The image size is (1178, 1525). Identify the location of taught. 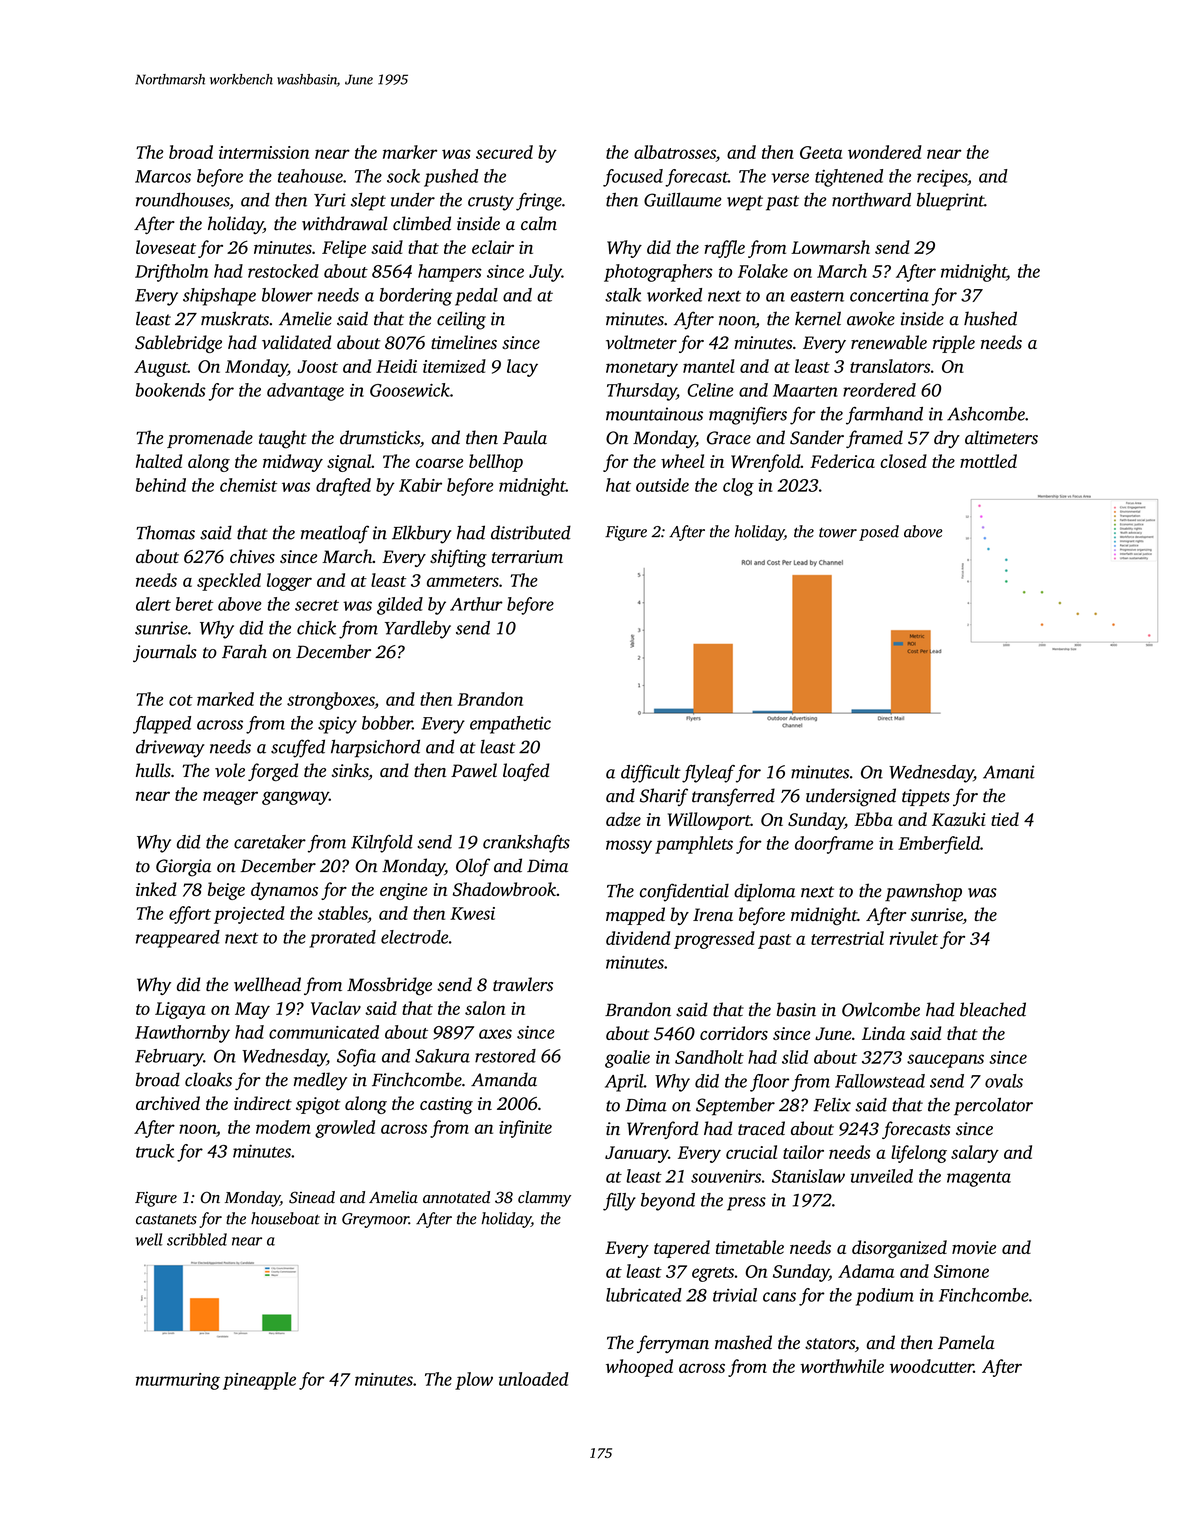
(283, 439).
